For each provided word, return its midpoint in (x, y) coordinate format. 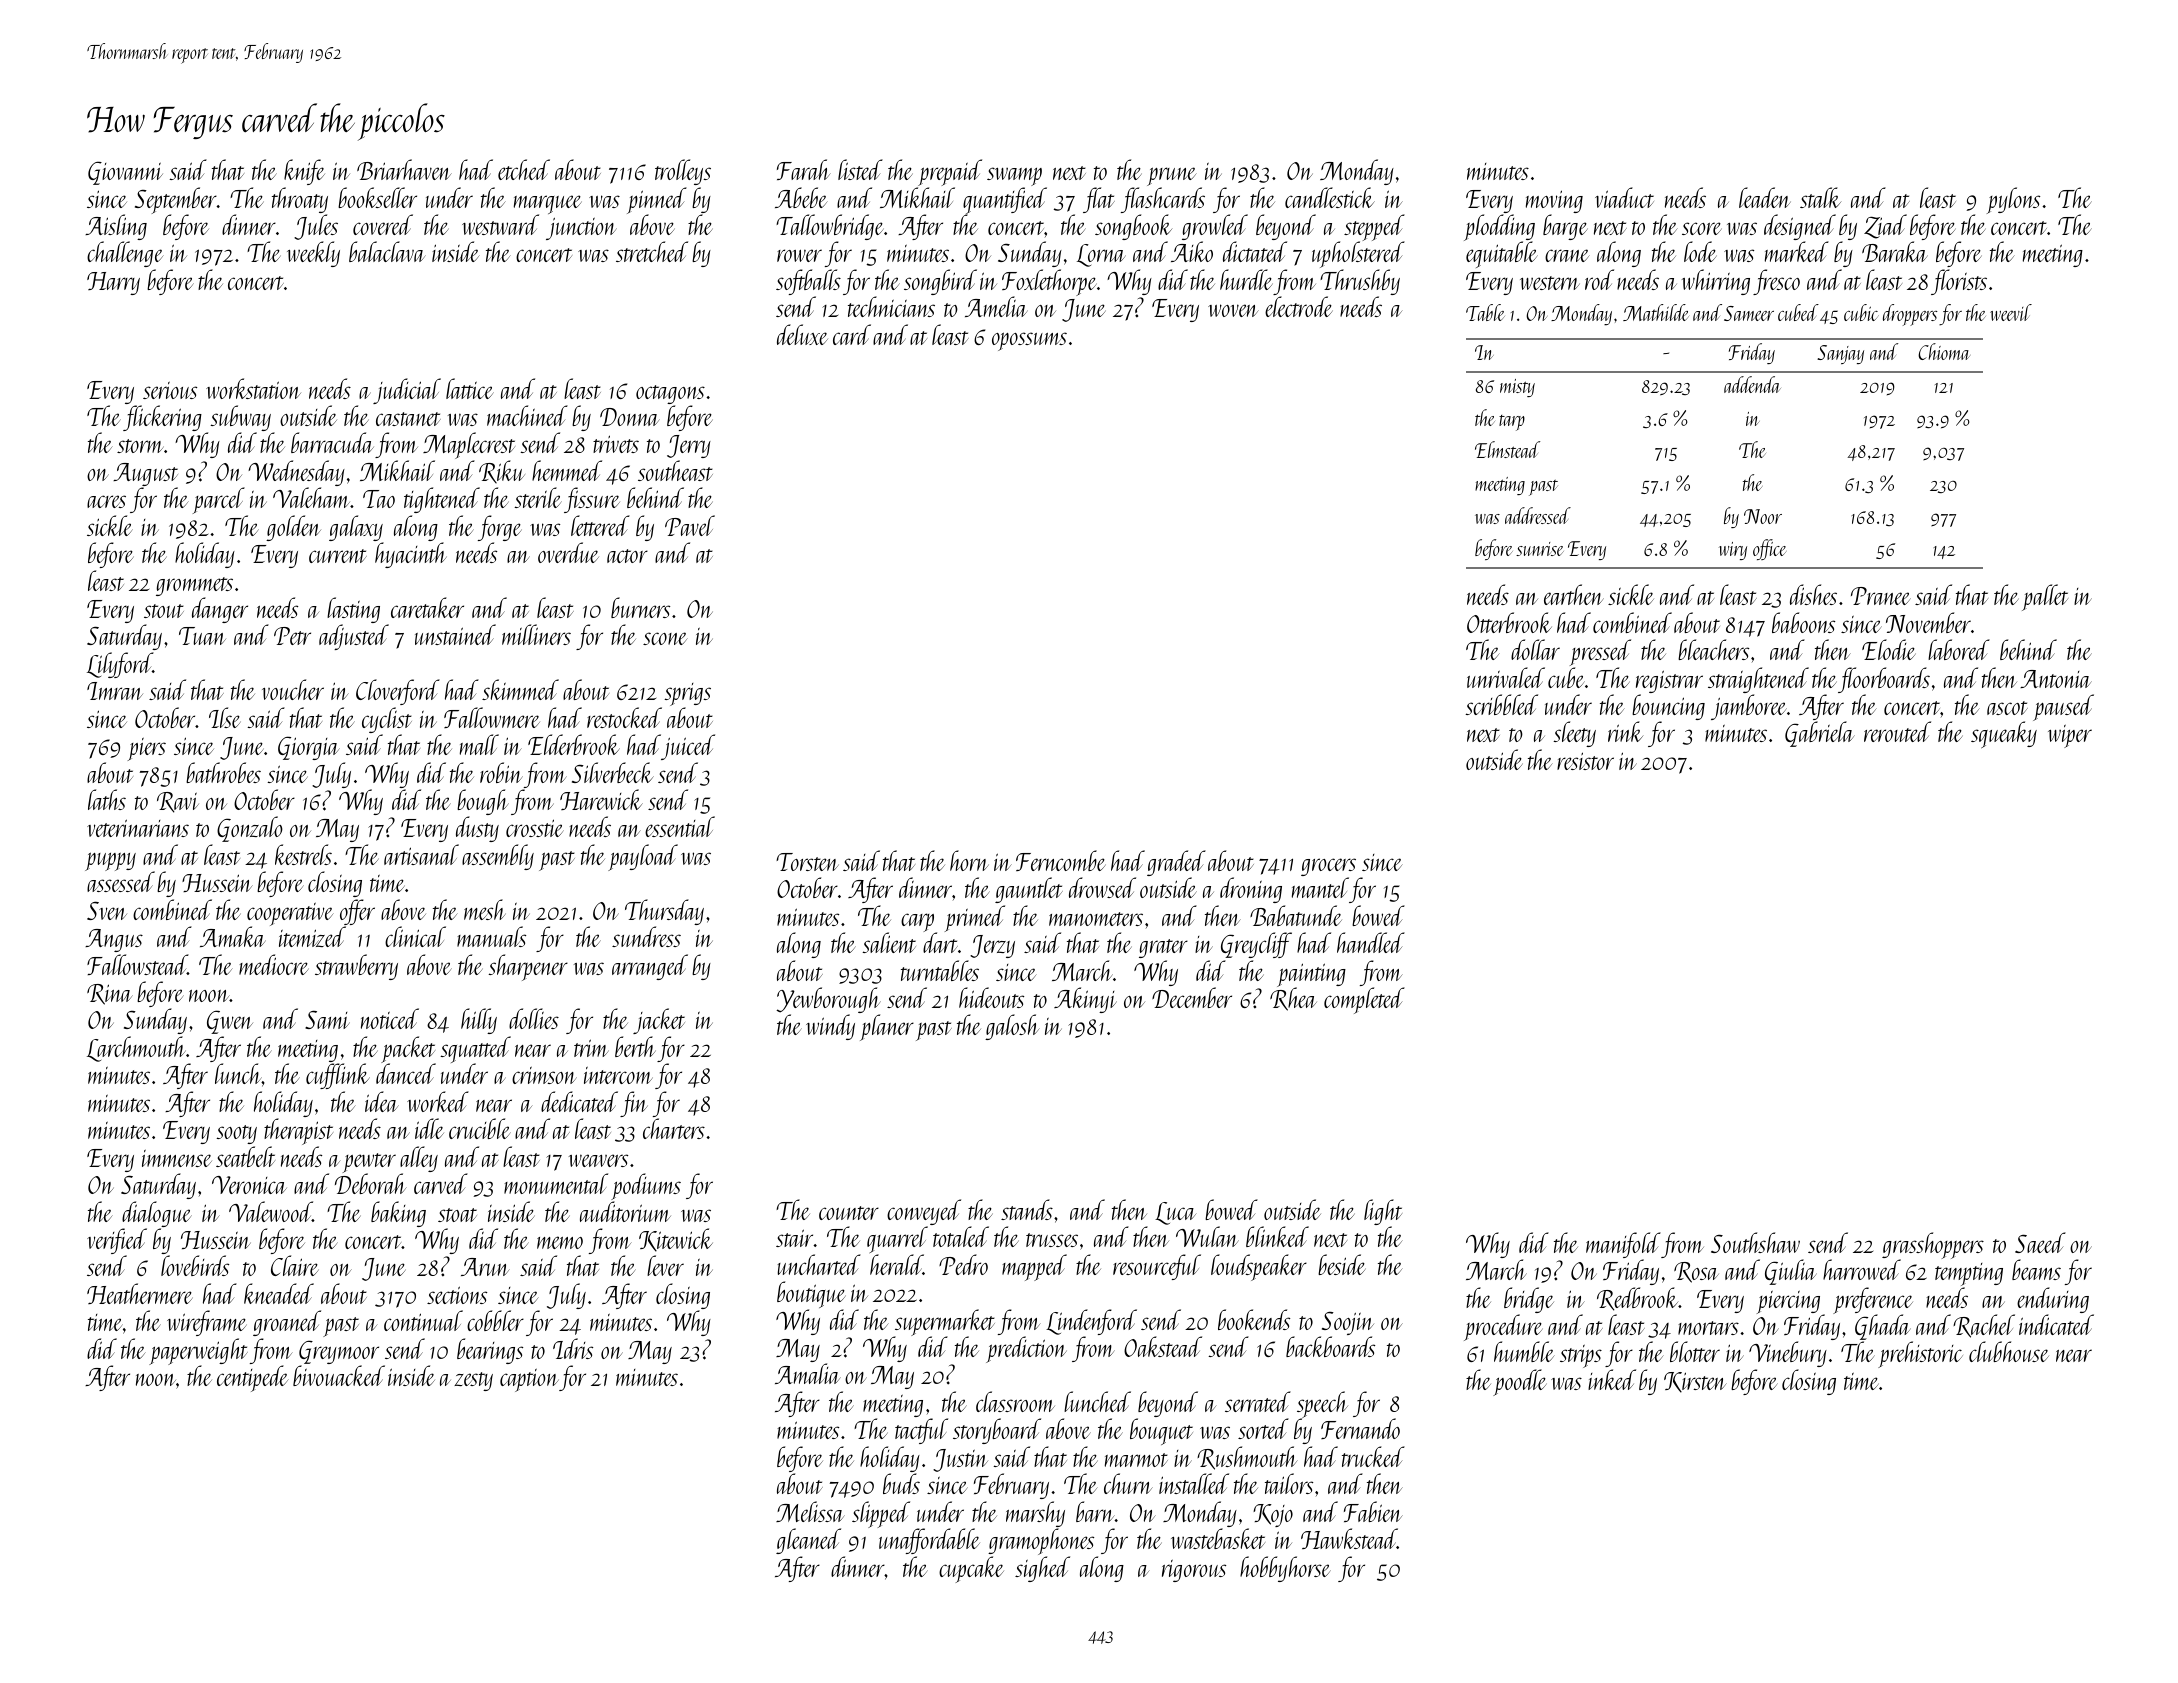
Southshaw (1755, 1242)
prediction (1026, 1349)
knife (304, 172)
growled (1215, 228)
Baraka (1895, 252)
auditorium (625, 1211)
